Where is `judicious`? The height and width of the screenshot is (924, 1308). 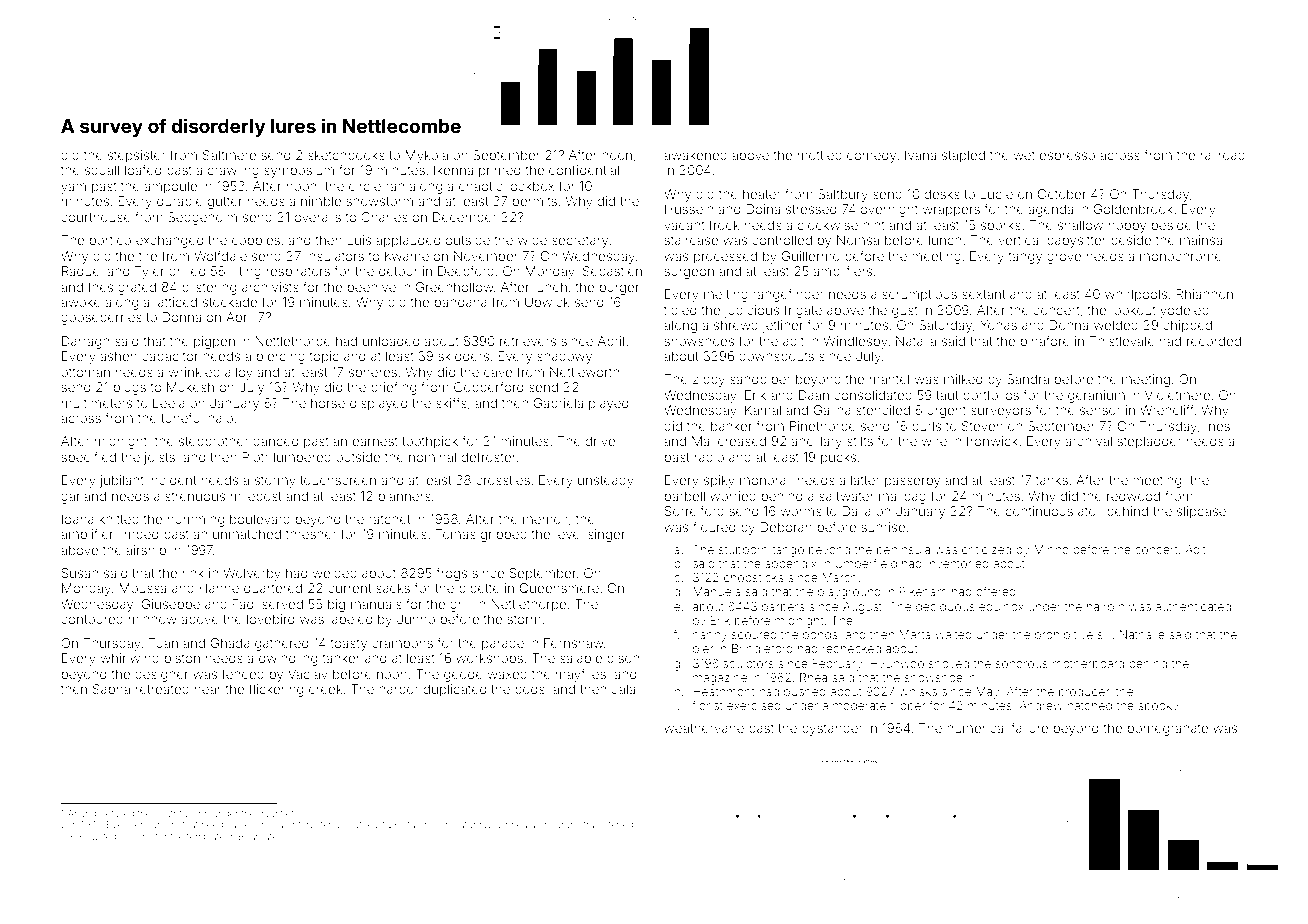
judicious is located at coordinates (751, 311).
